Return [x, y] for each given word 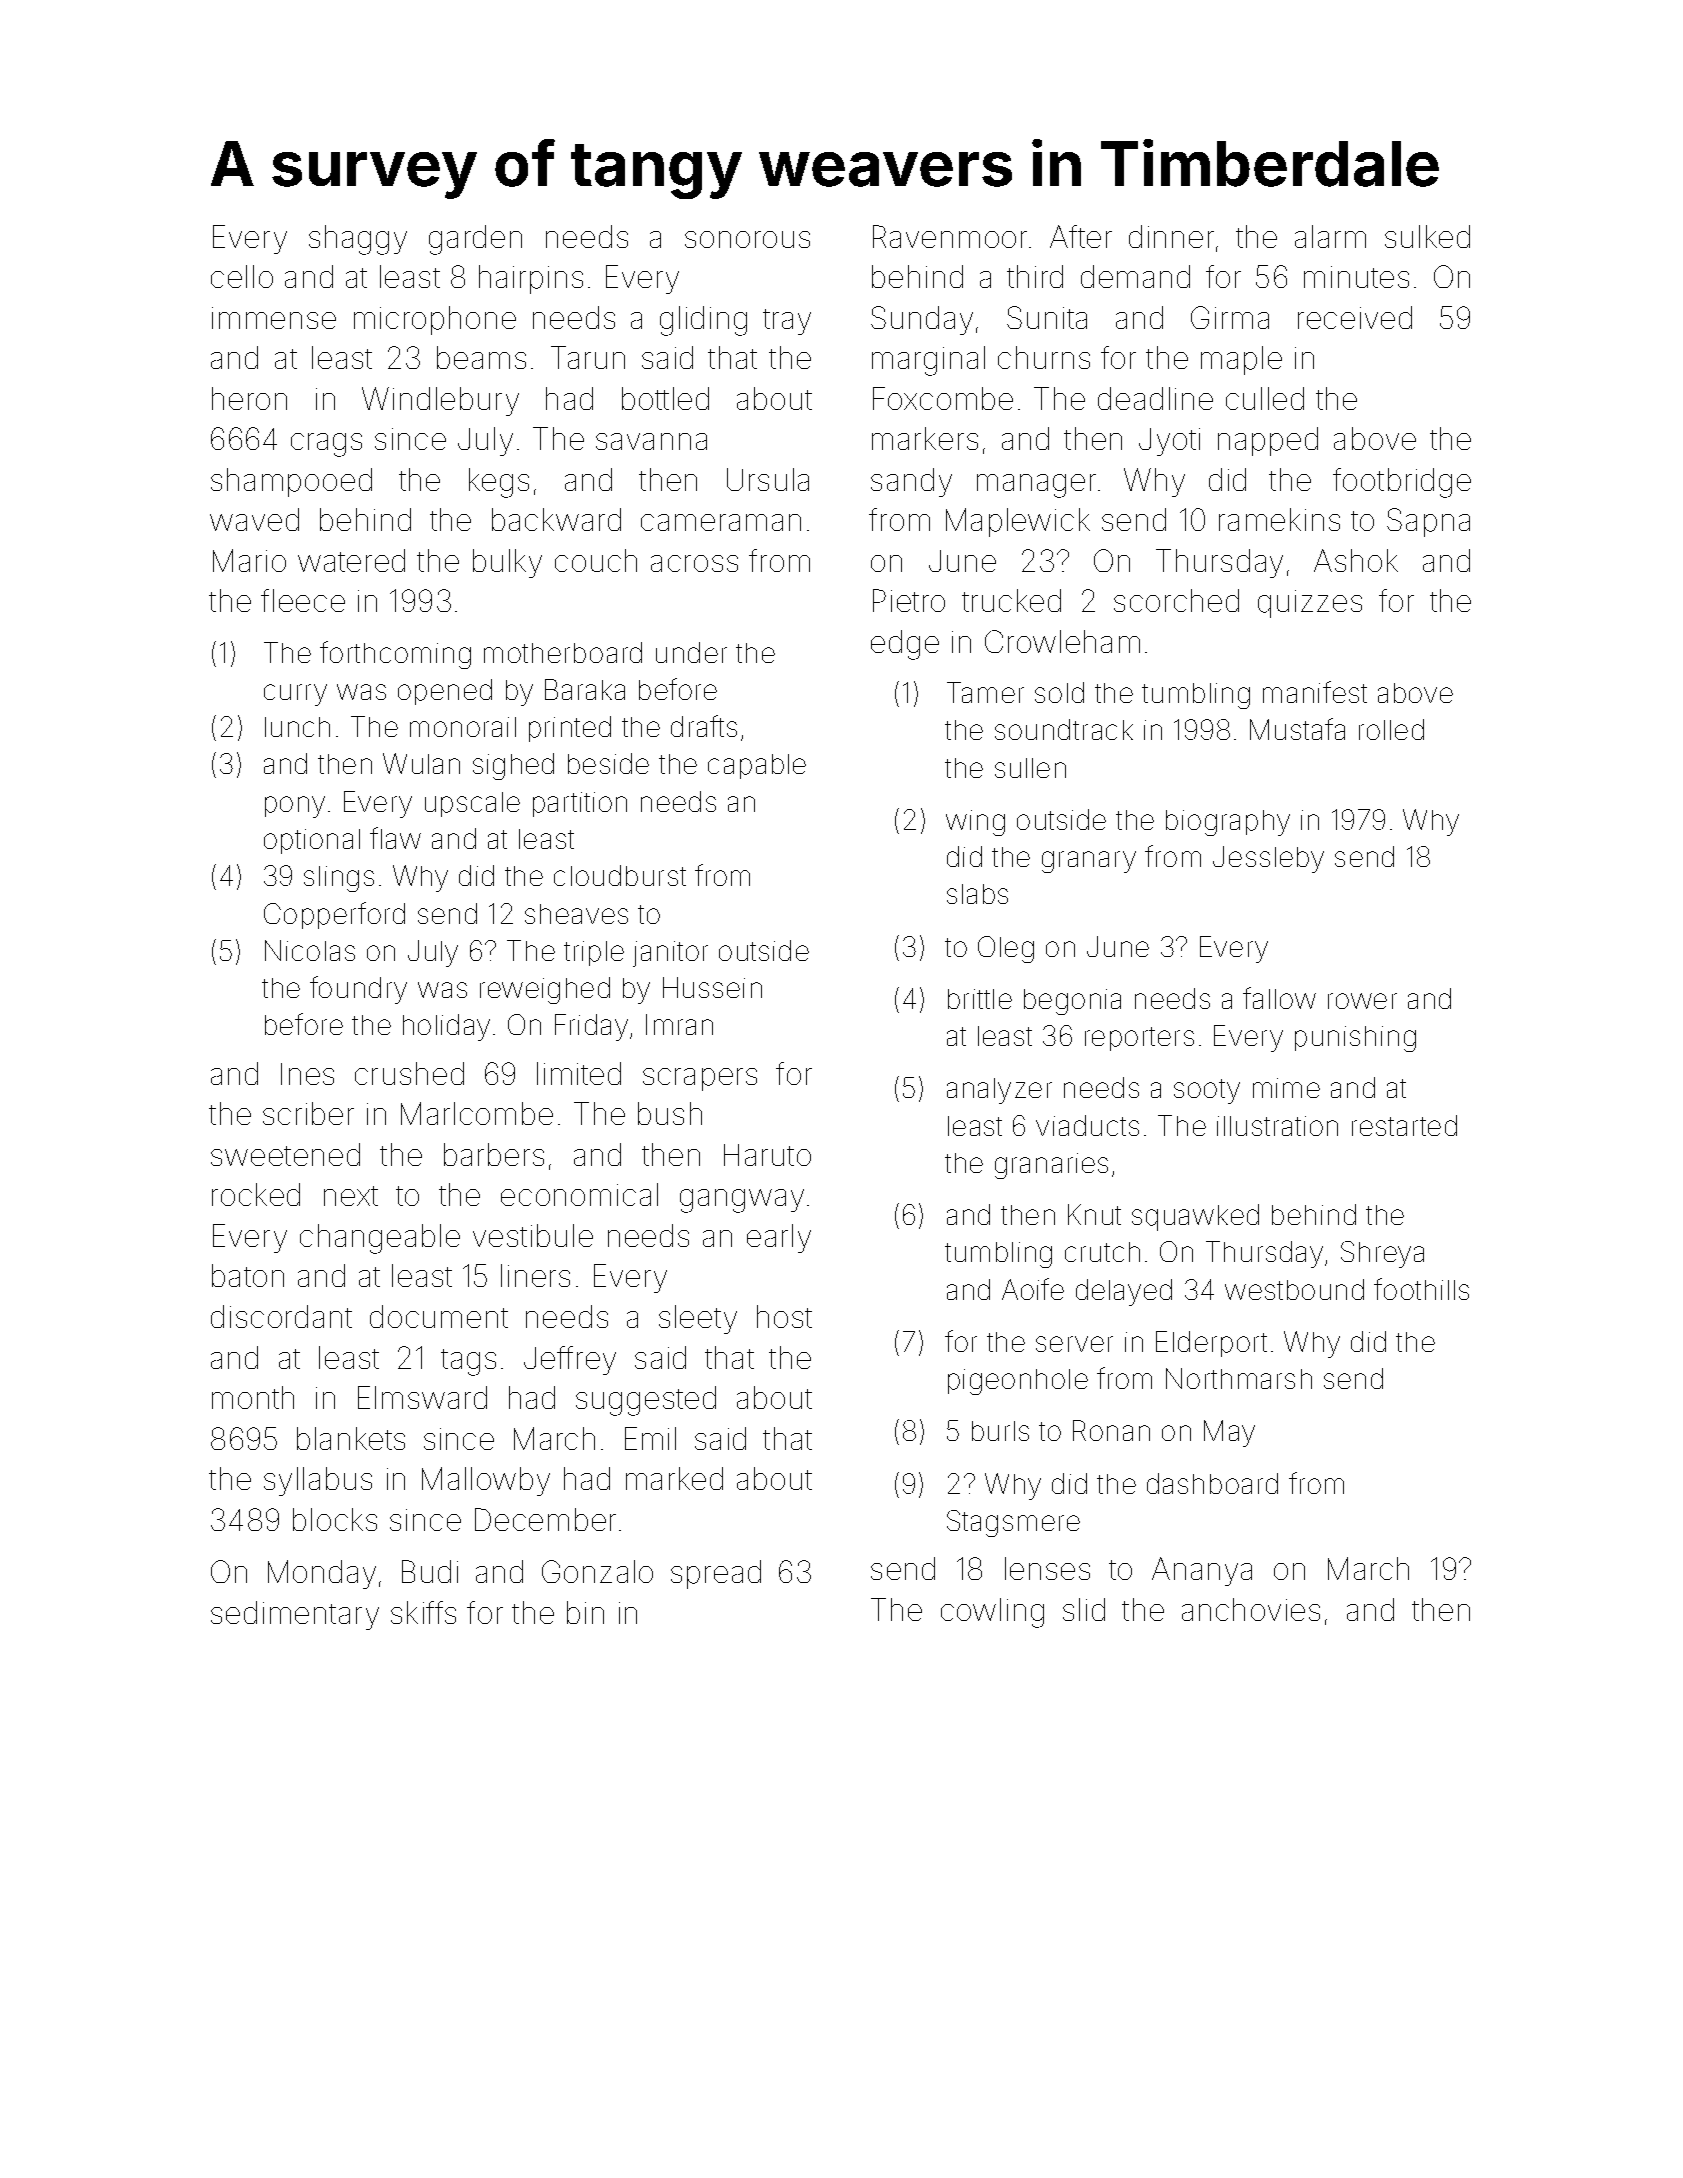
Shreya [1382, 1254]
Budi [430, 1571]
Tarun [588, 357]
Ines [307, 1074]
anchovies [1251, 1609]
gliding [703, 321]
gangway [742, 1201]
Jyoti [1169, 442]
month [253, 1397]
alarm [1330, 236]
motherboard [563, 652]
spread [716, 1574]
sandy [911, 482]
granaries [1051, 1166]
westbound [1294, 1289]
